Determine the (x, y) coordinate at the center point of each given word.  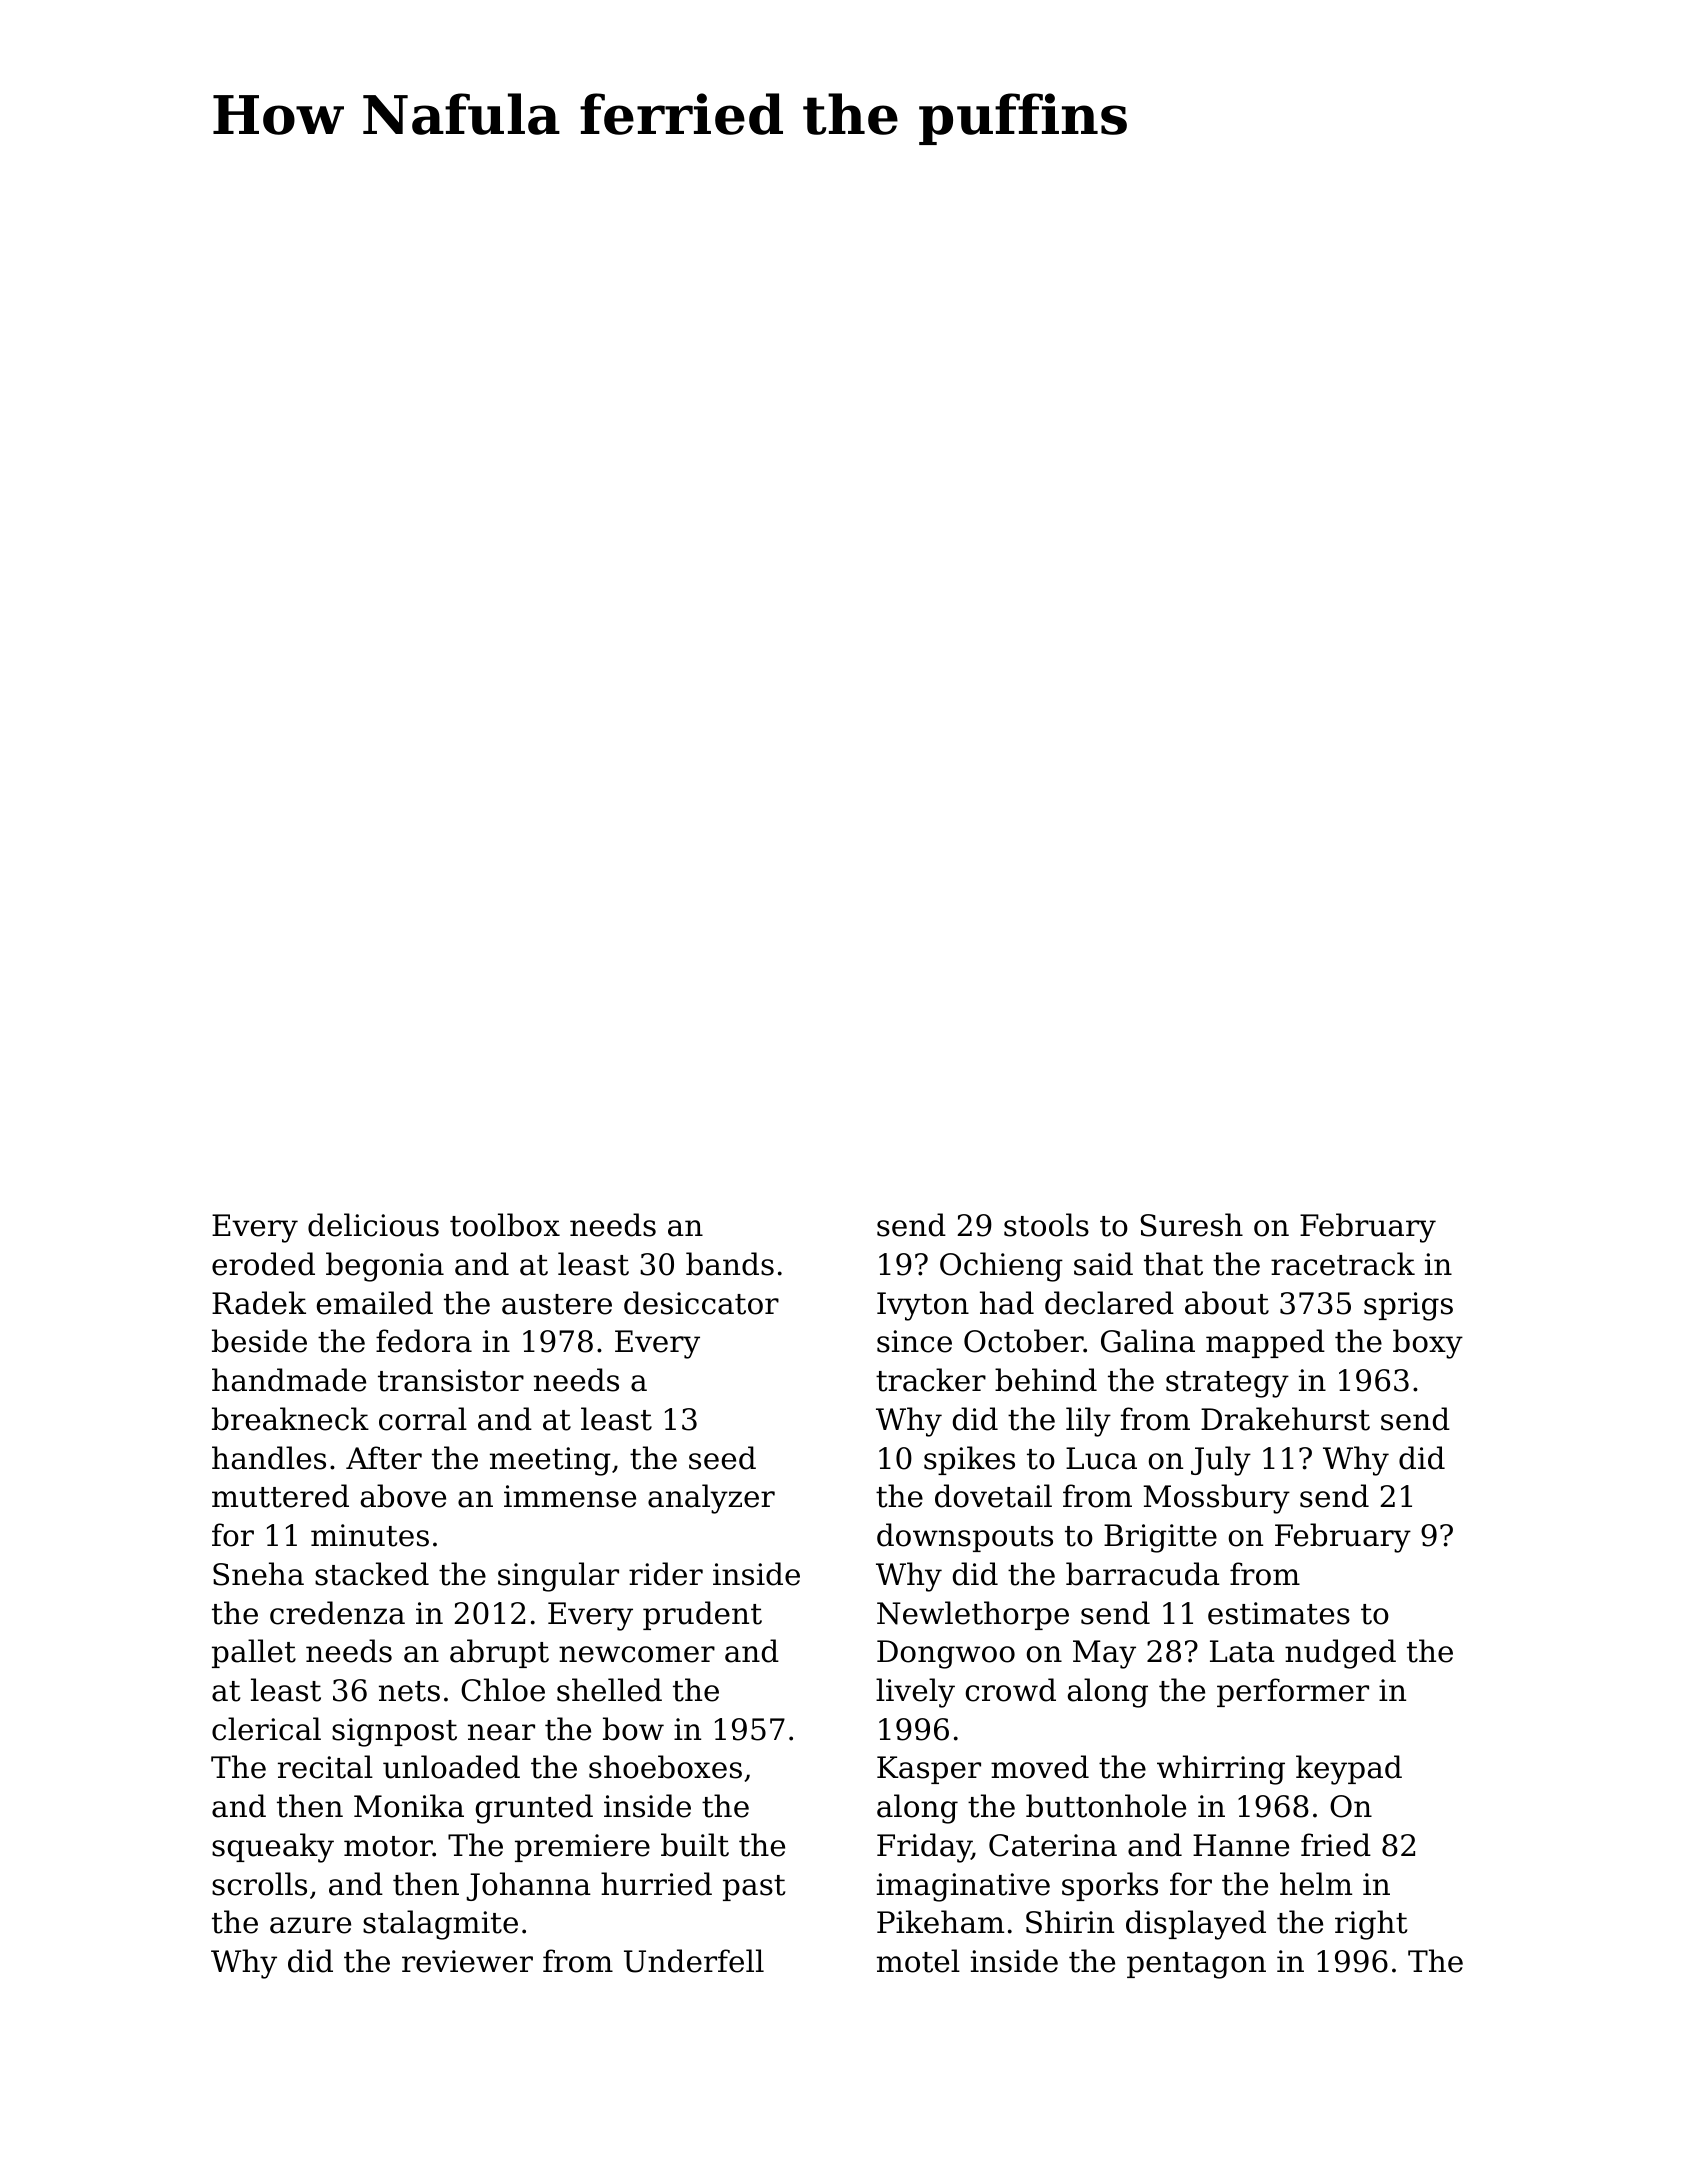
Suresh (1192, 1225)
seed (722, 1458)
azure (310, 1925)
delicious (373, 1225)
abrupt (499, 1653)
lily (1088, 1422)
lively (915, 1693)
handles (269, 1458)
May (1104, 1654)
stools (1046, 1225)
